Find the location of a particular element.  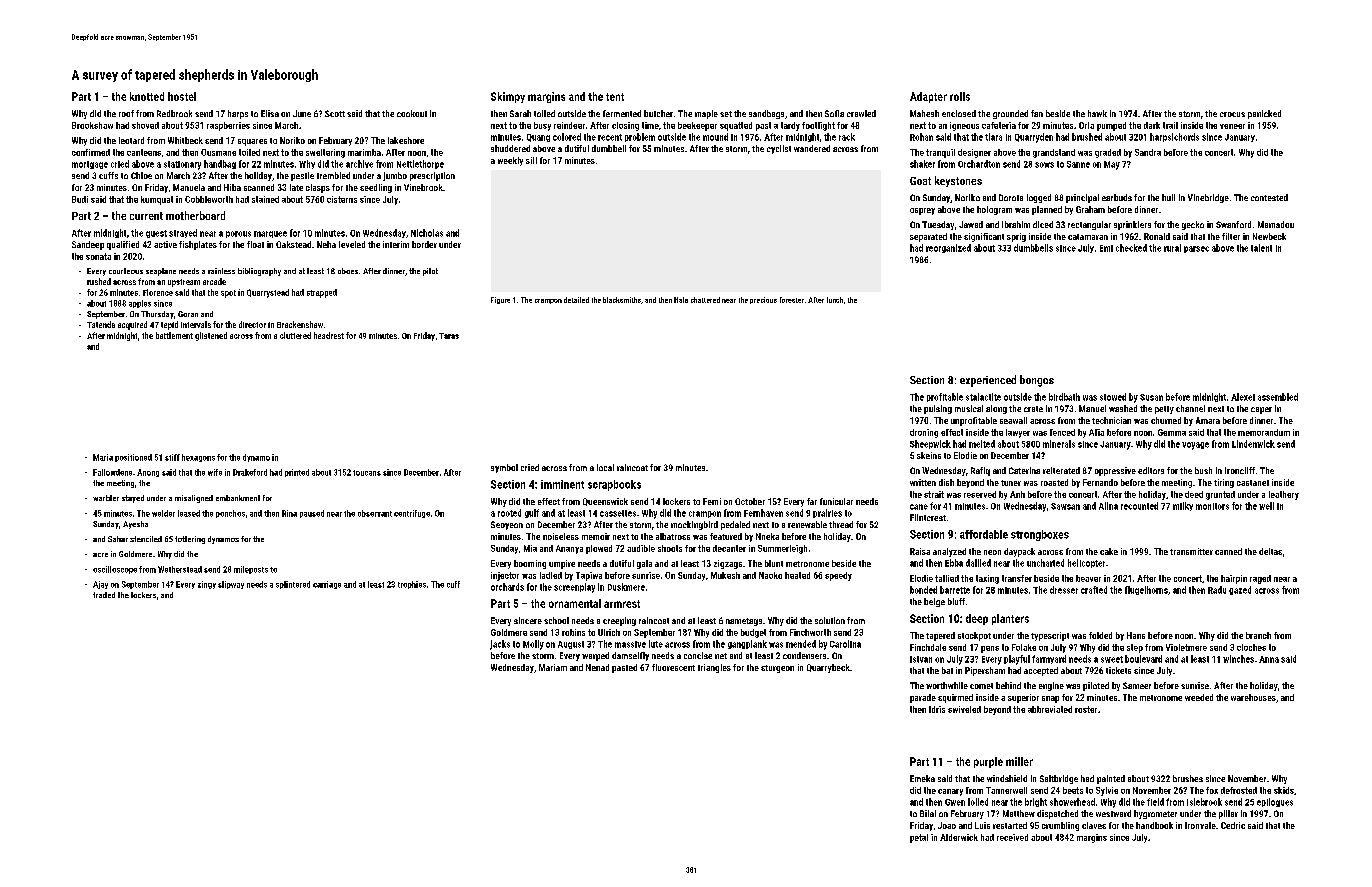

hawk is located at coordinates (1097, 113).
